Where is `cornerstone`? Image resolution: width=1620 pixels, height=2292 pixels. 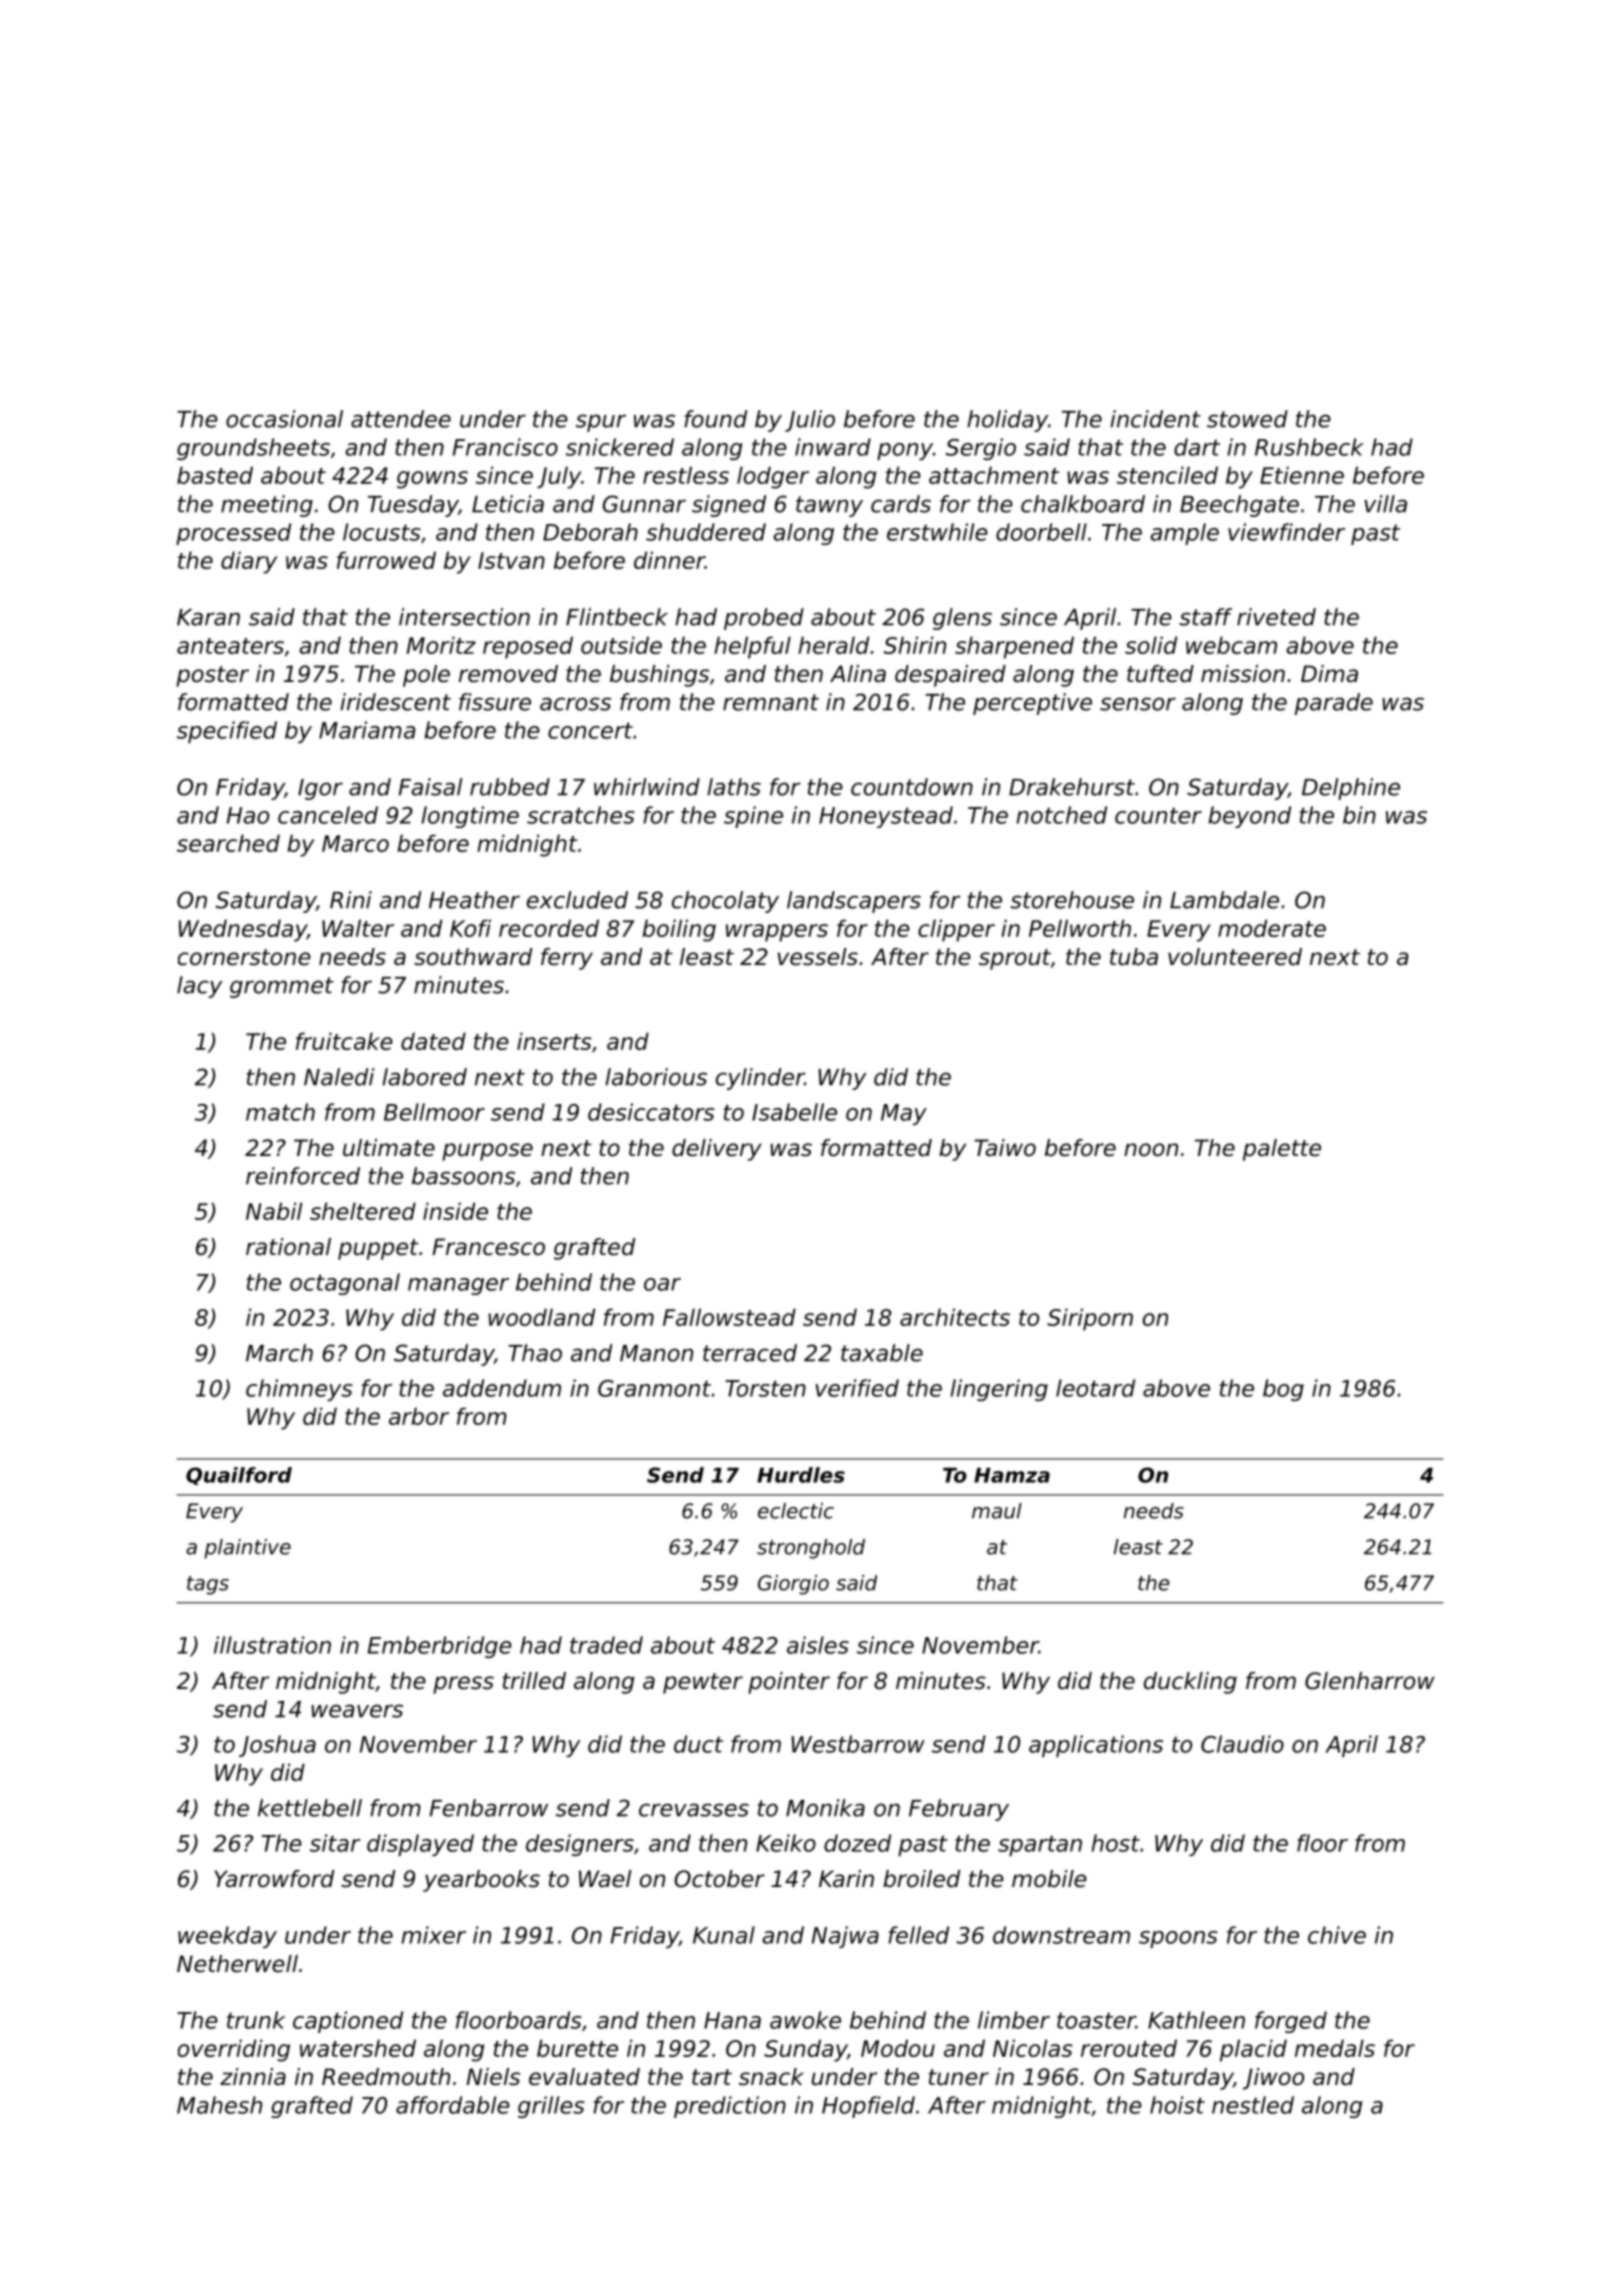
cornerstone is located at coordinates (244, 957).
